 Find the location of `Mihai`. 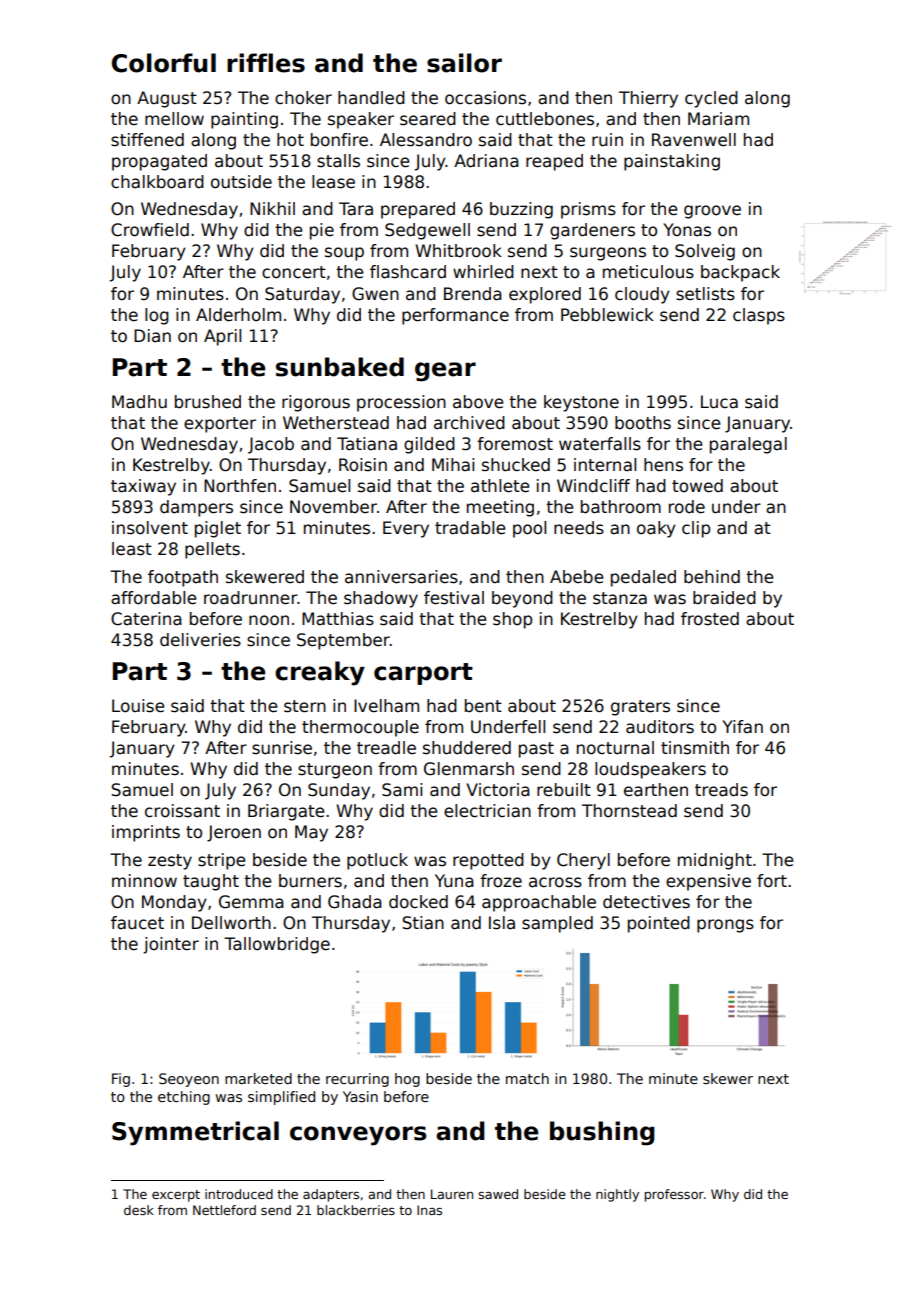

Mihai is located at coordinates (453, 465).
